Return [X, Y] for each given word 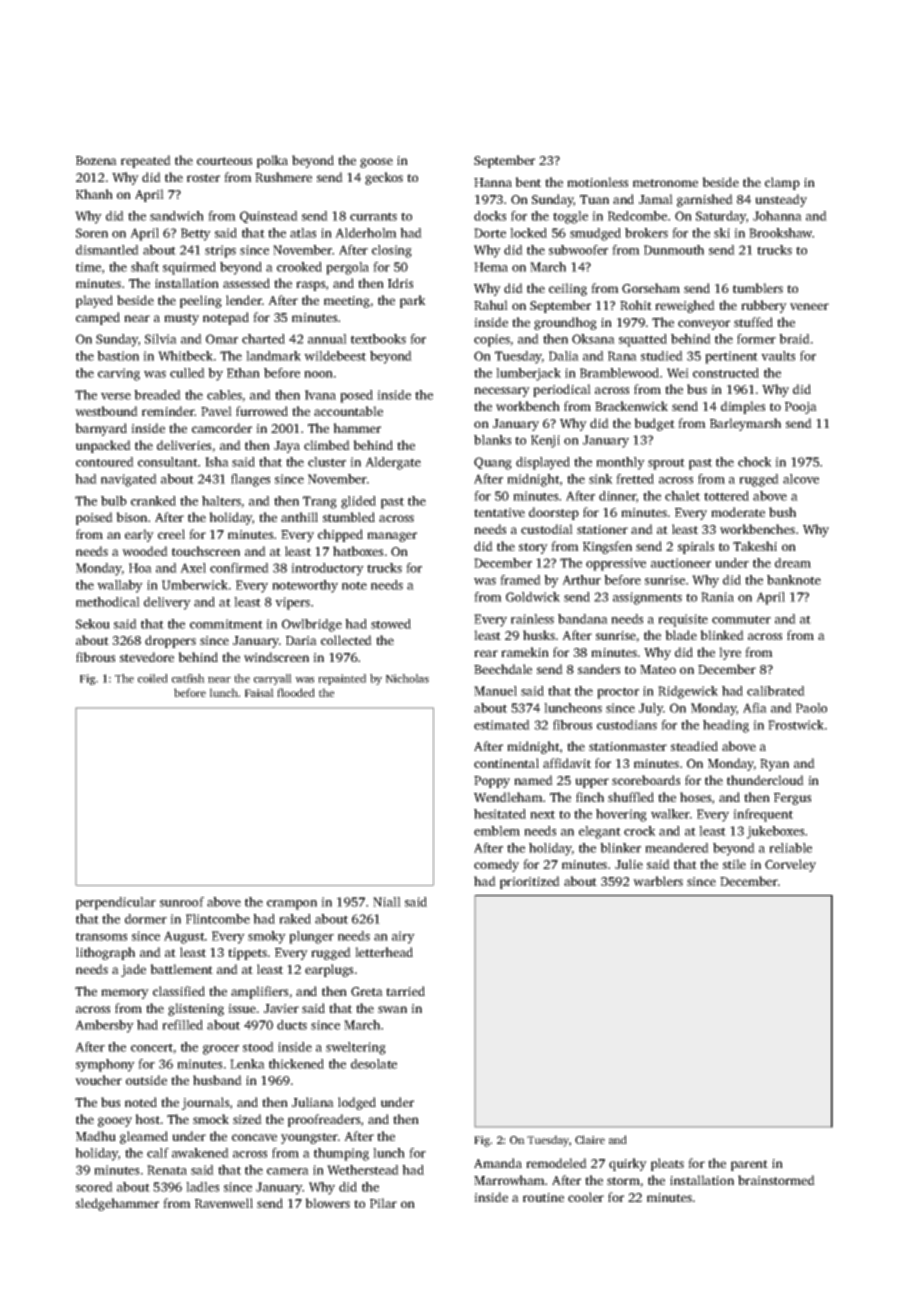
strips [220, 251]
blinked [722, 635]
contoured [105, 462]
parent [749, 1165]
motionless [597, 182]
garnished [705, 200]
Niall [387, 902]
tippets [247, 954]
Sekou [93, 624]
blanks [492, 440]
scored [94, 1187]
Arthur [581, 580]
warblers [658, 881]
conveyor [704, 325]
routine [543, 1197]
